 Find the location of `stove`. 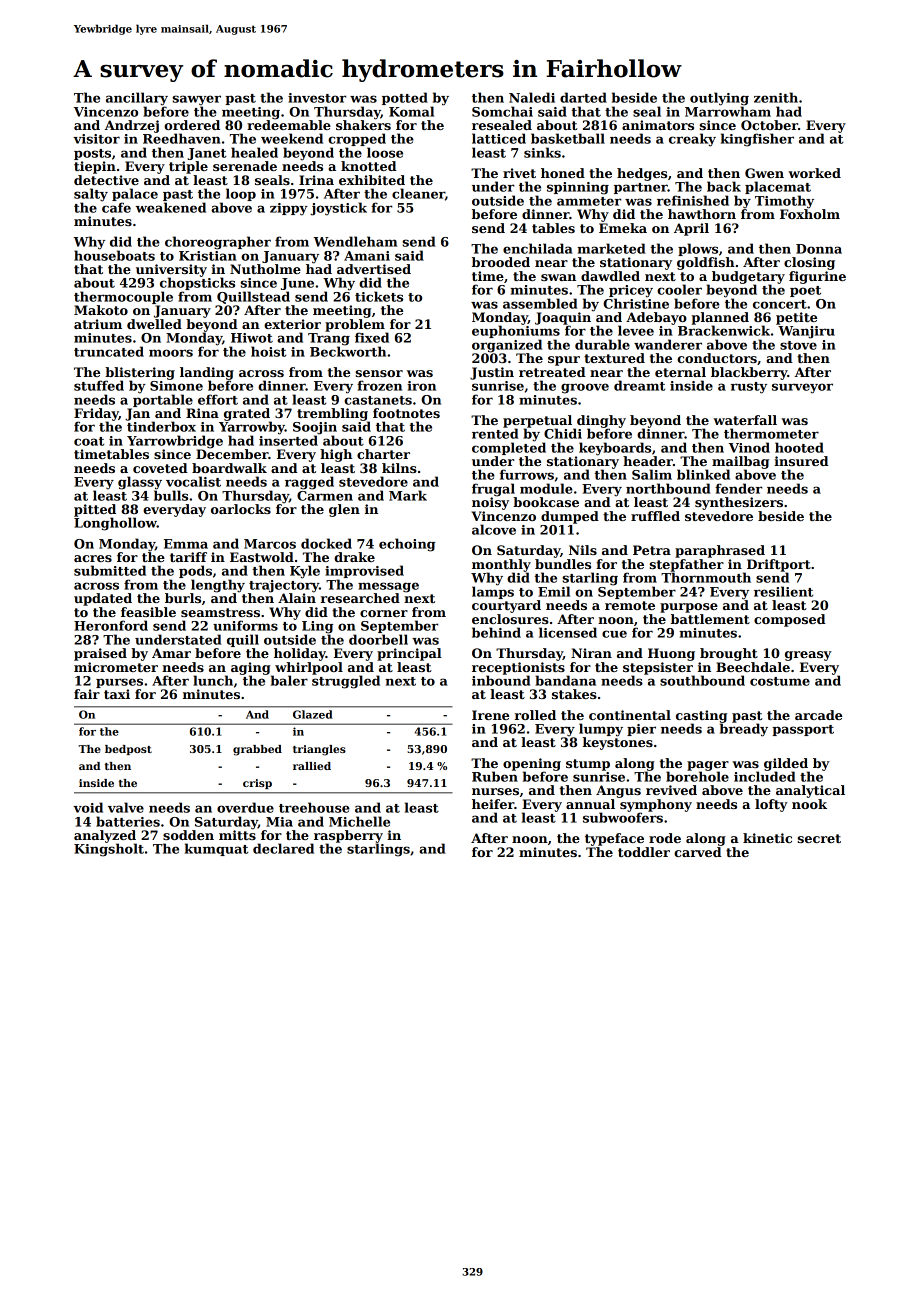

stove is located at coordinates (798, 345).
